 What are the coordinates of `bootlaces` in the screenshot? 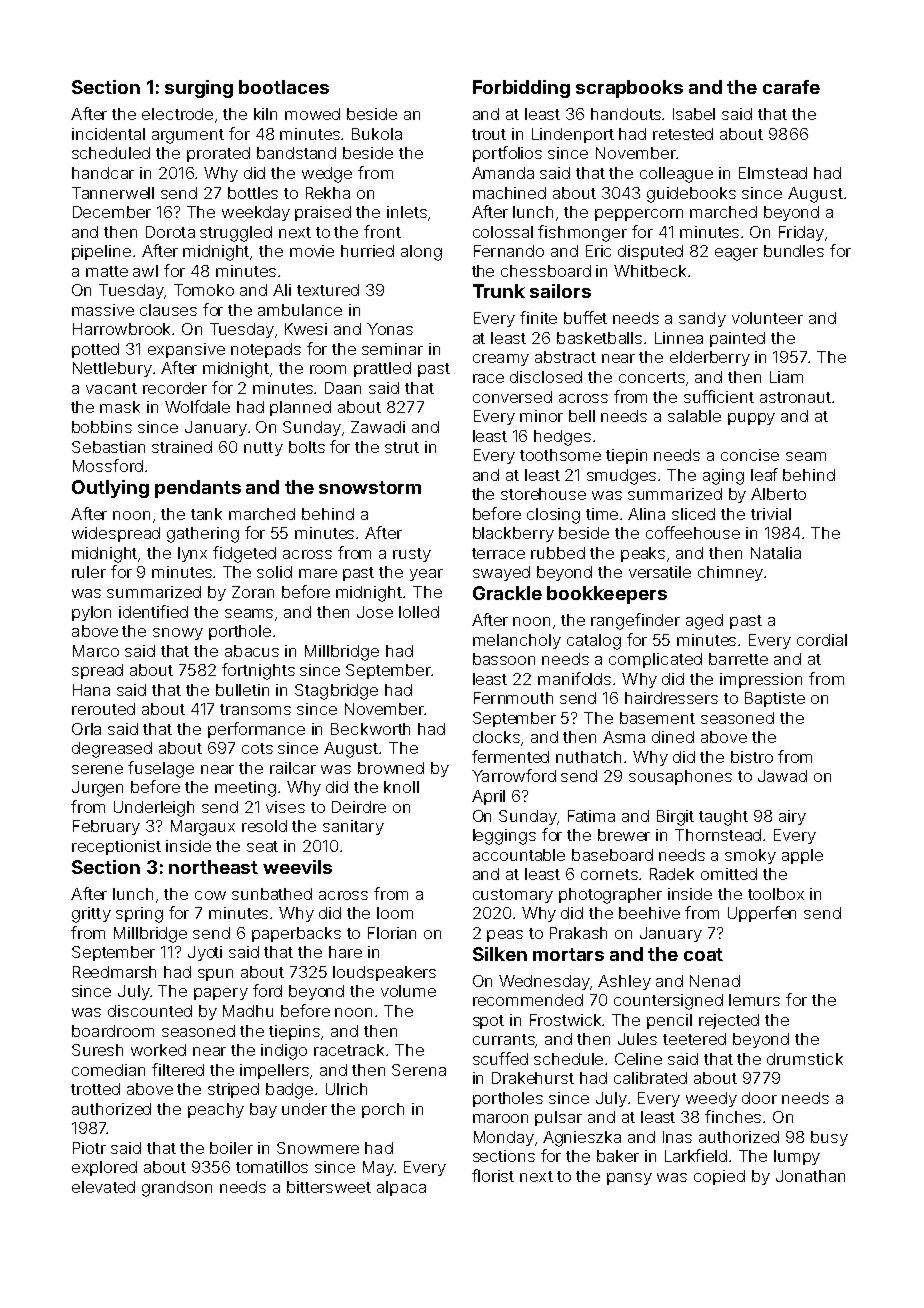 It's located at (284, 87).
